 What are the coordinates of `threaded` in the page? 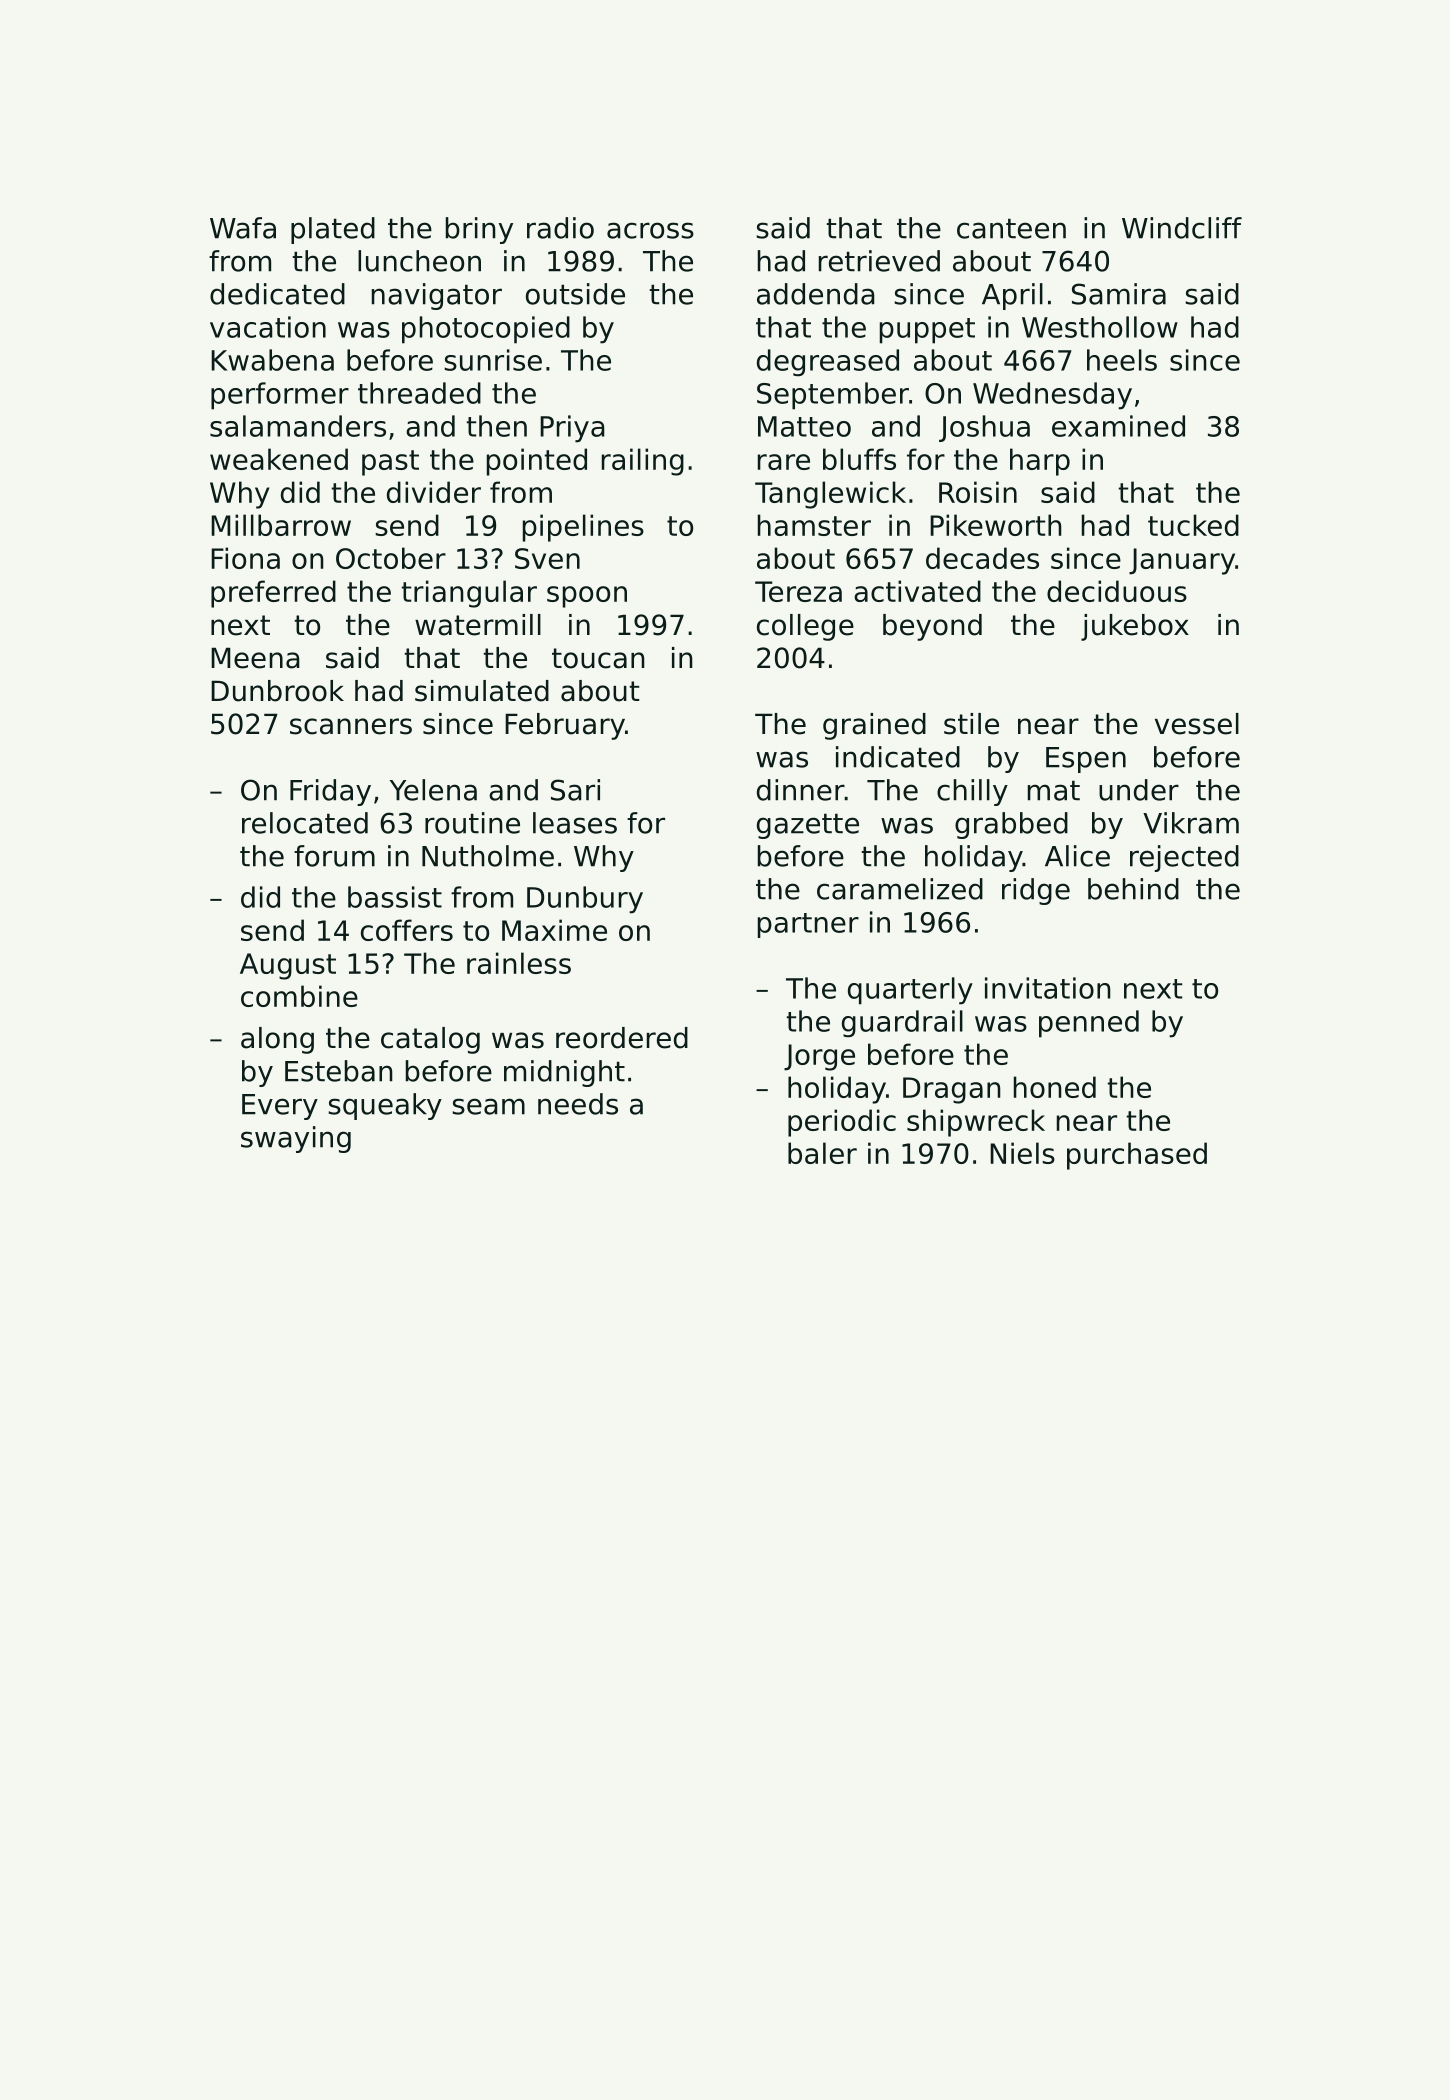 It's located at (419, 393).
